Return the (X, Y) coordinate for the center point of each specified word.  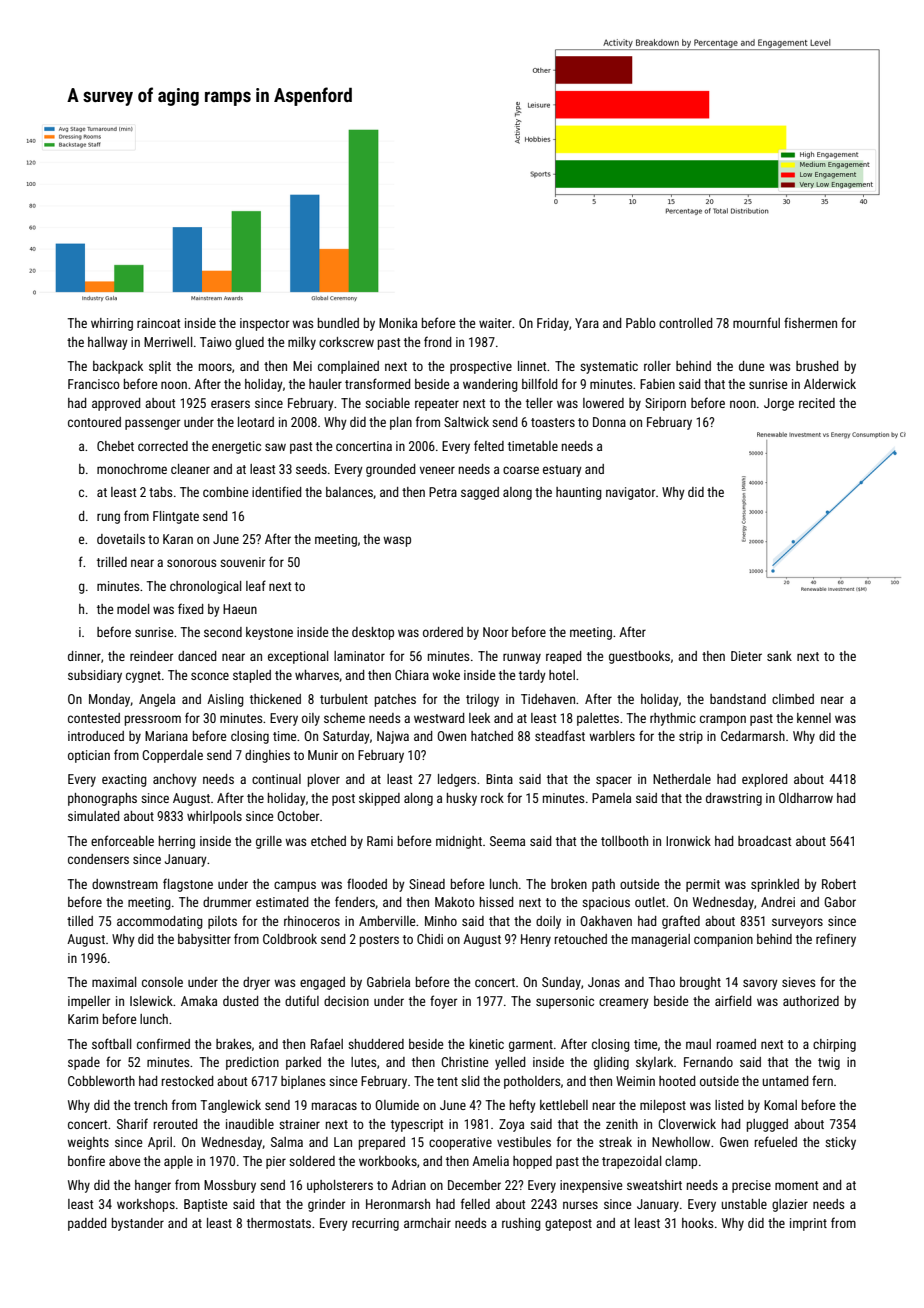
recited (817, 403)
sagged (480, 493)
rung (108, 518)
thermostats (279, 1223)
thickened (275, 699)
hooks (697, 1223)
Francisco (94, 384)
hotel (562, 675)
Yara (587, 323)
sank (779, 656)
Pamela (611, 798)
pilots (222, 922)
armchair (427, 1223)
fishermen (810, 322)
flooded (367, 883)
